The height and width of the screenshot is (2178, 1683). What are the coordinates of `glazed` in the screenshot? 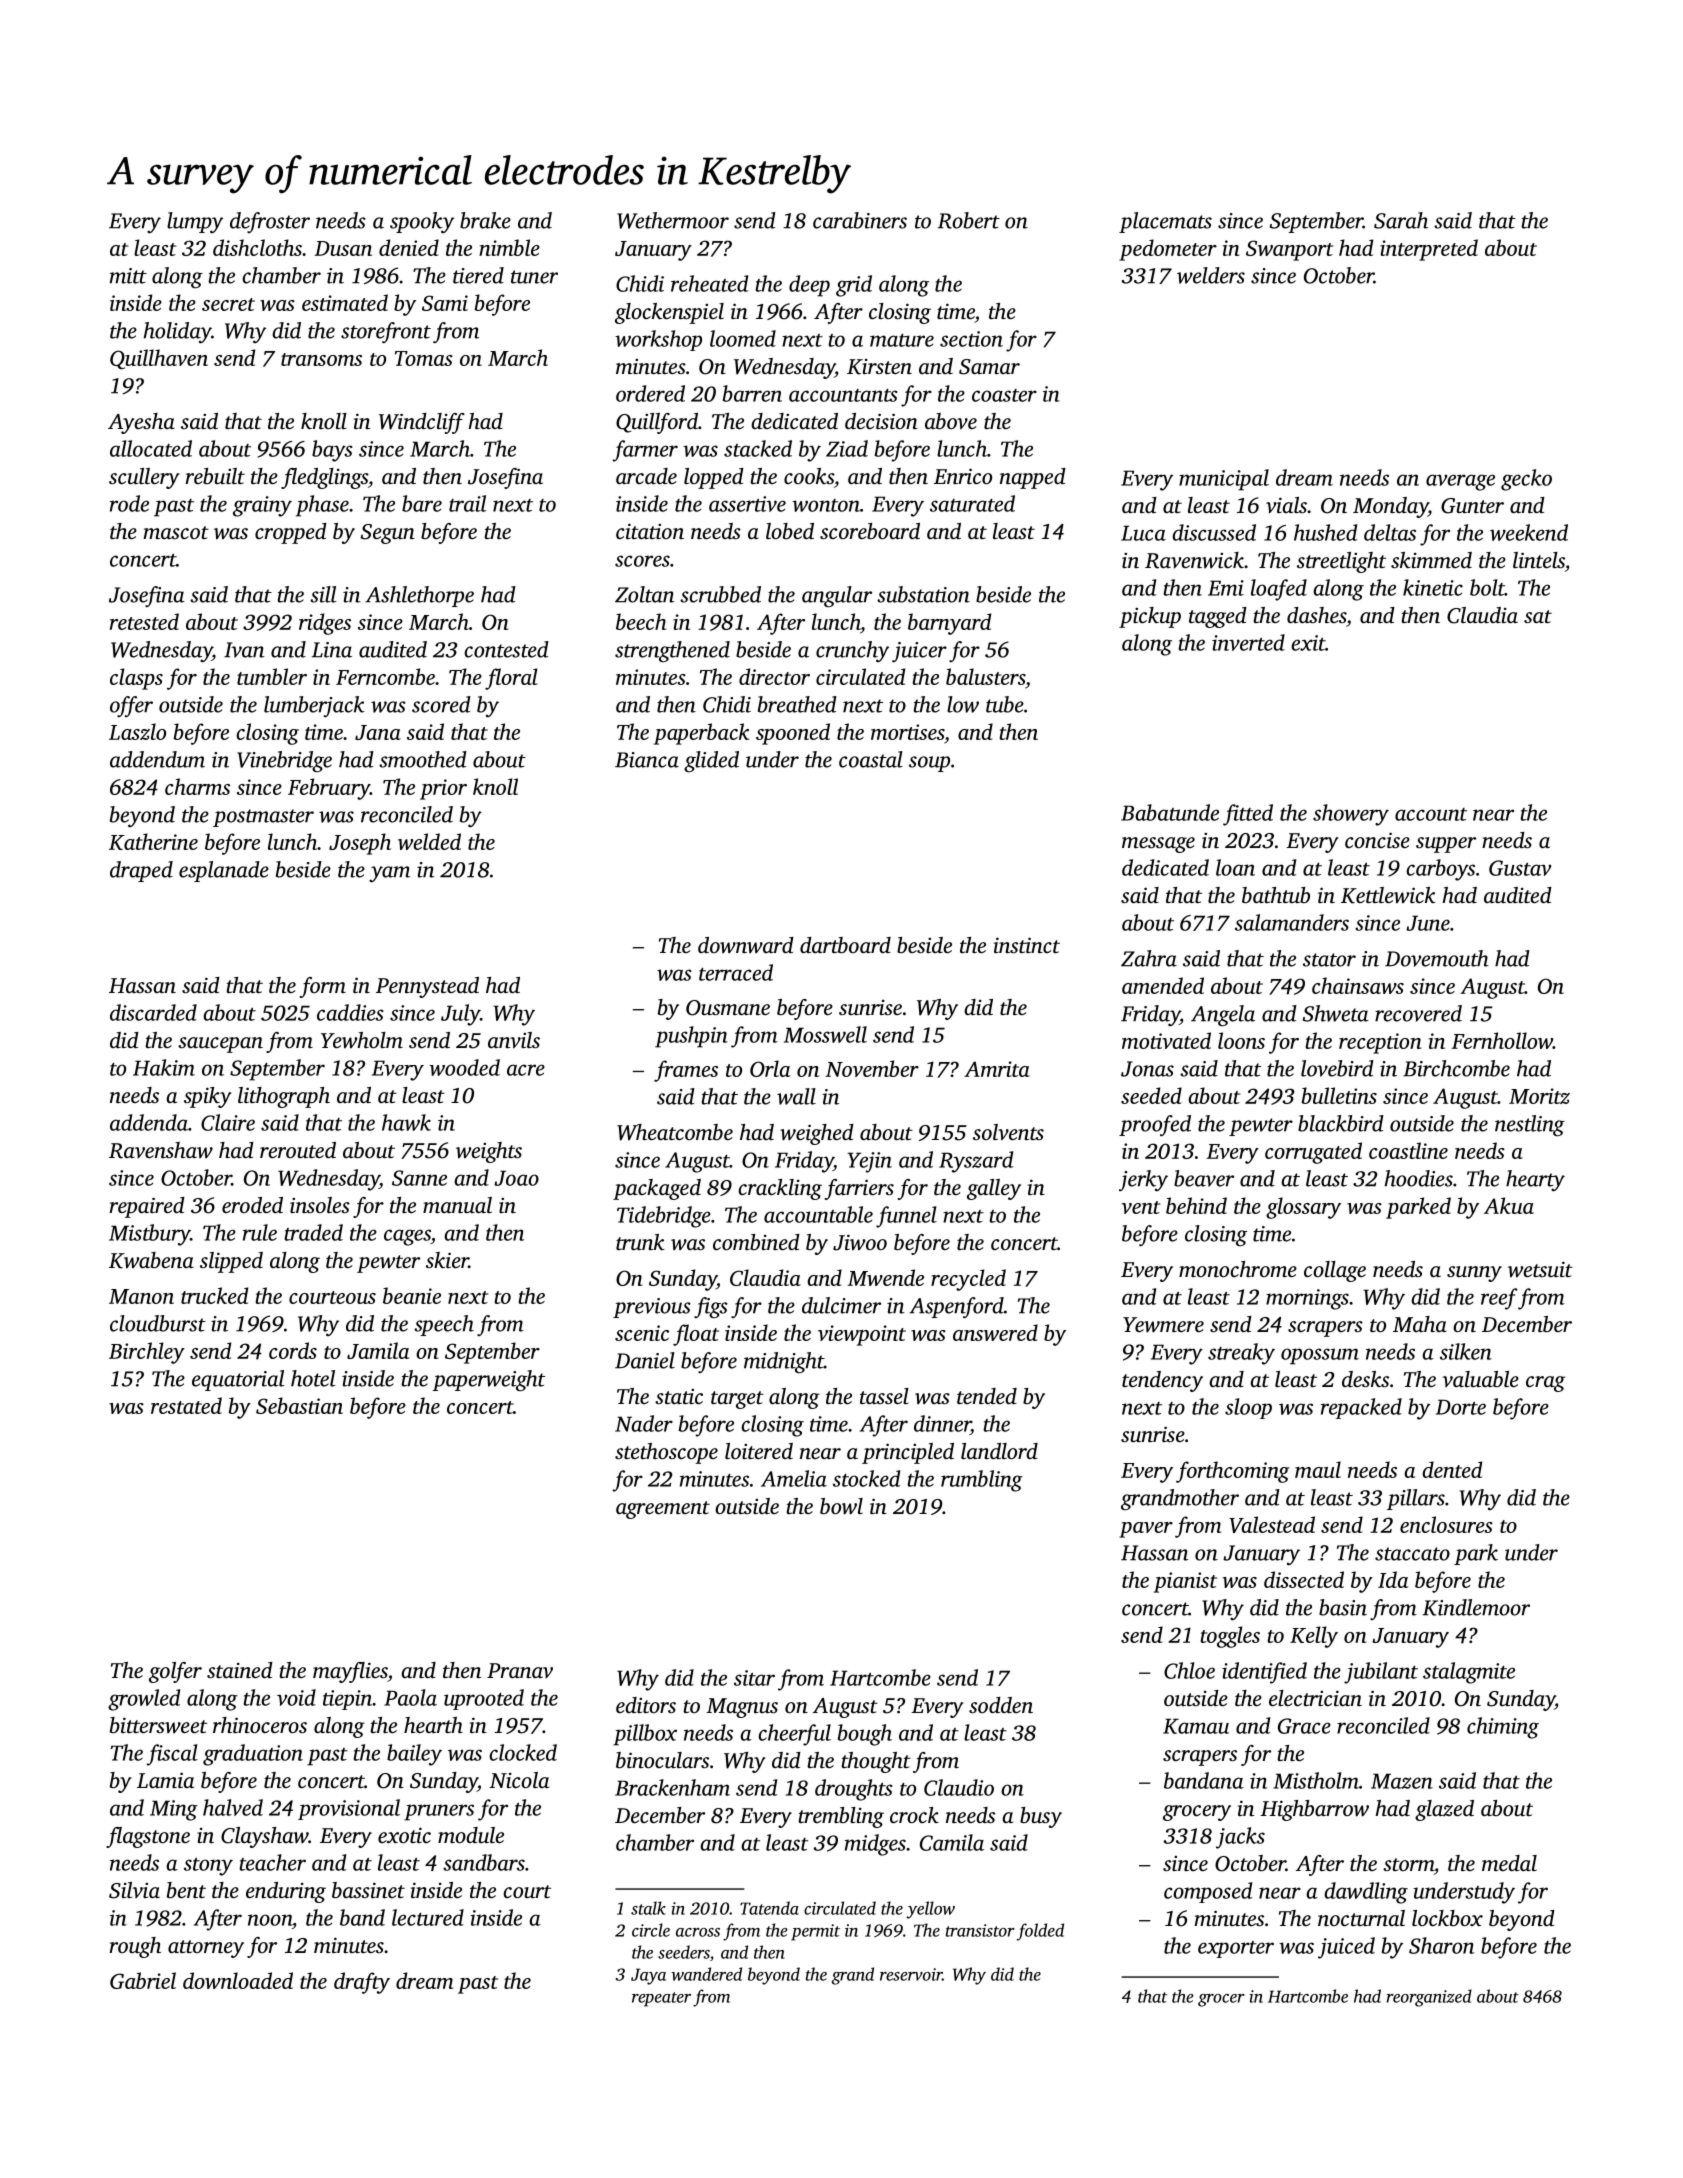 It's located at (1444, 1810).
